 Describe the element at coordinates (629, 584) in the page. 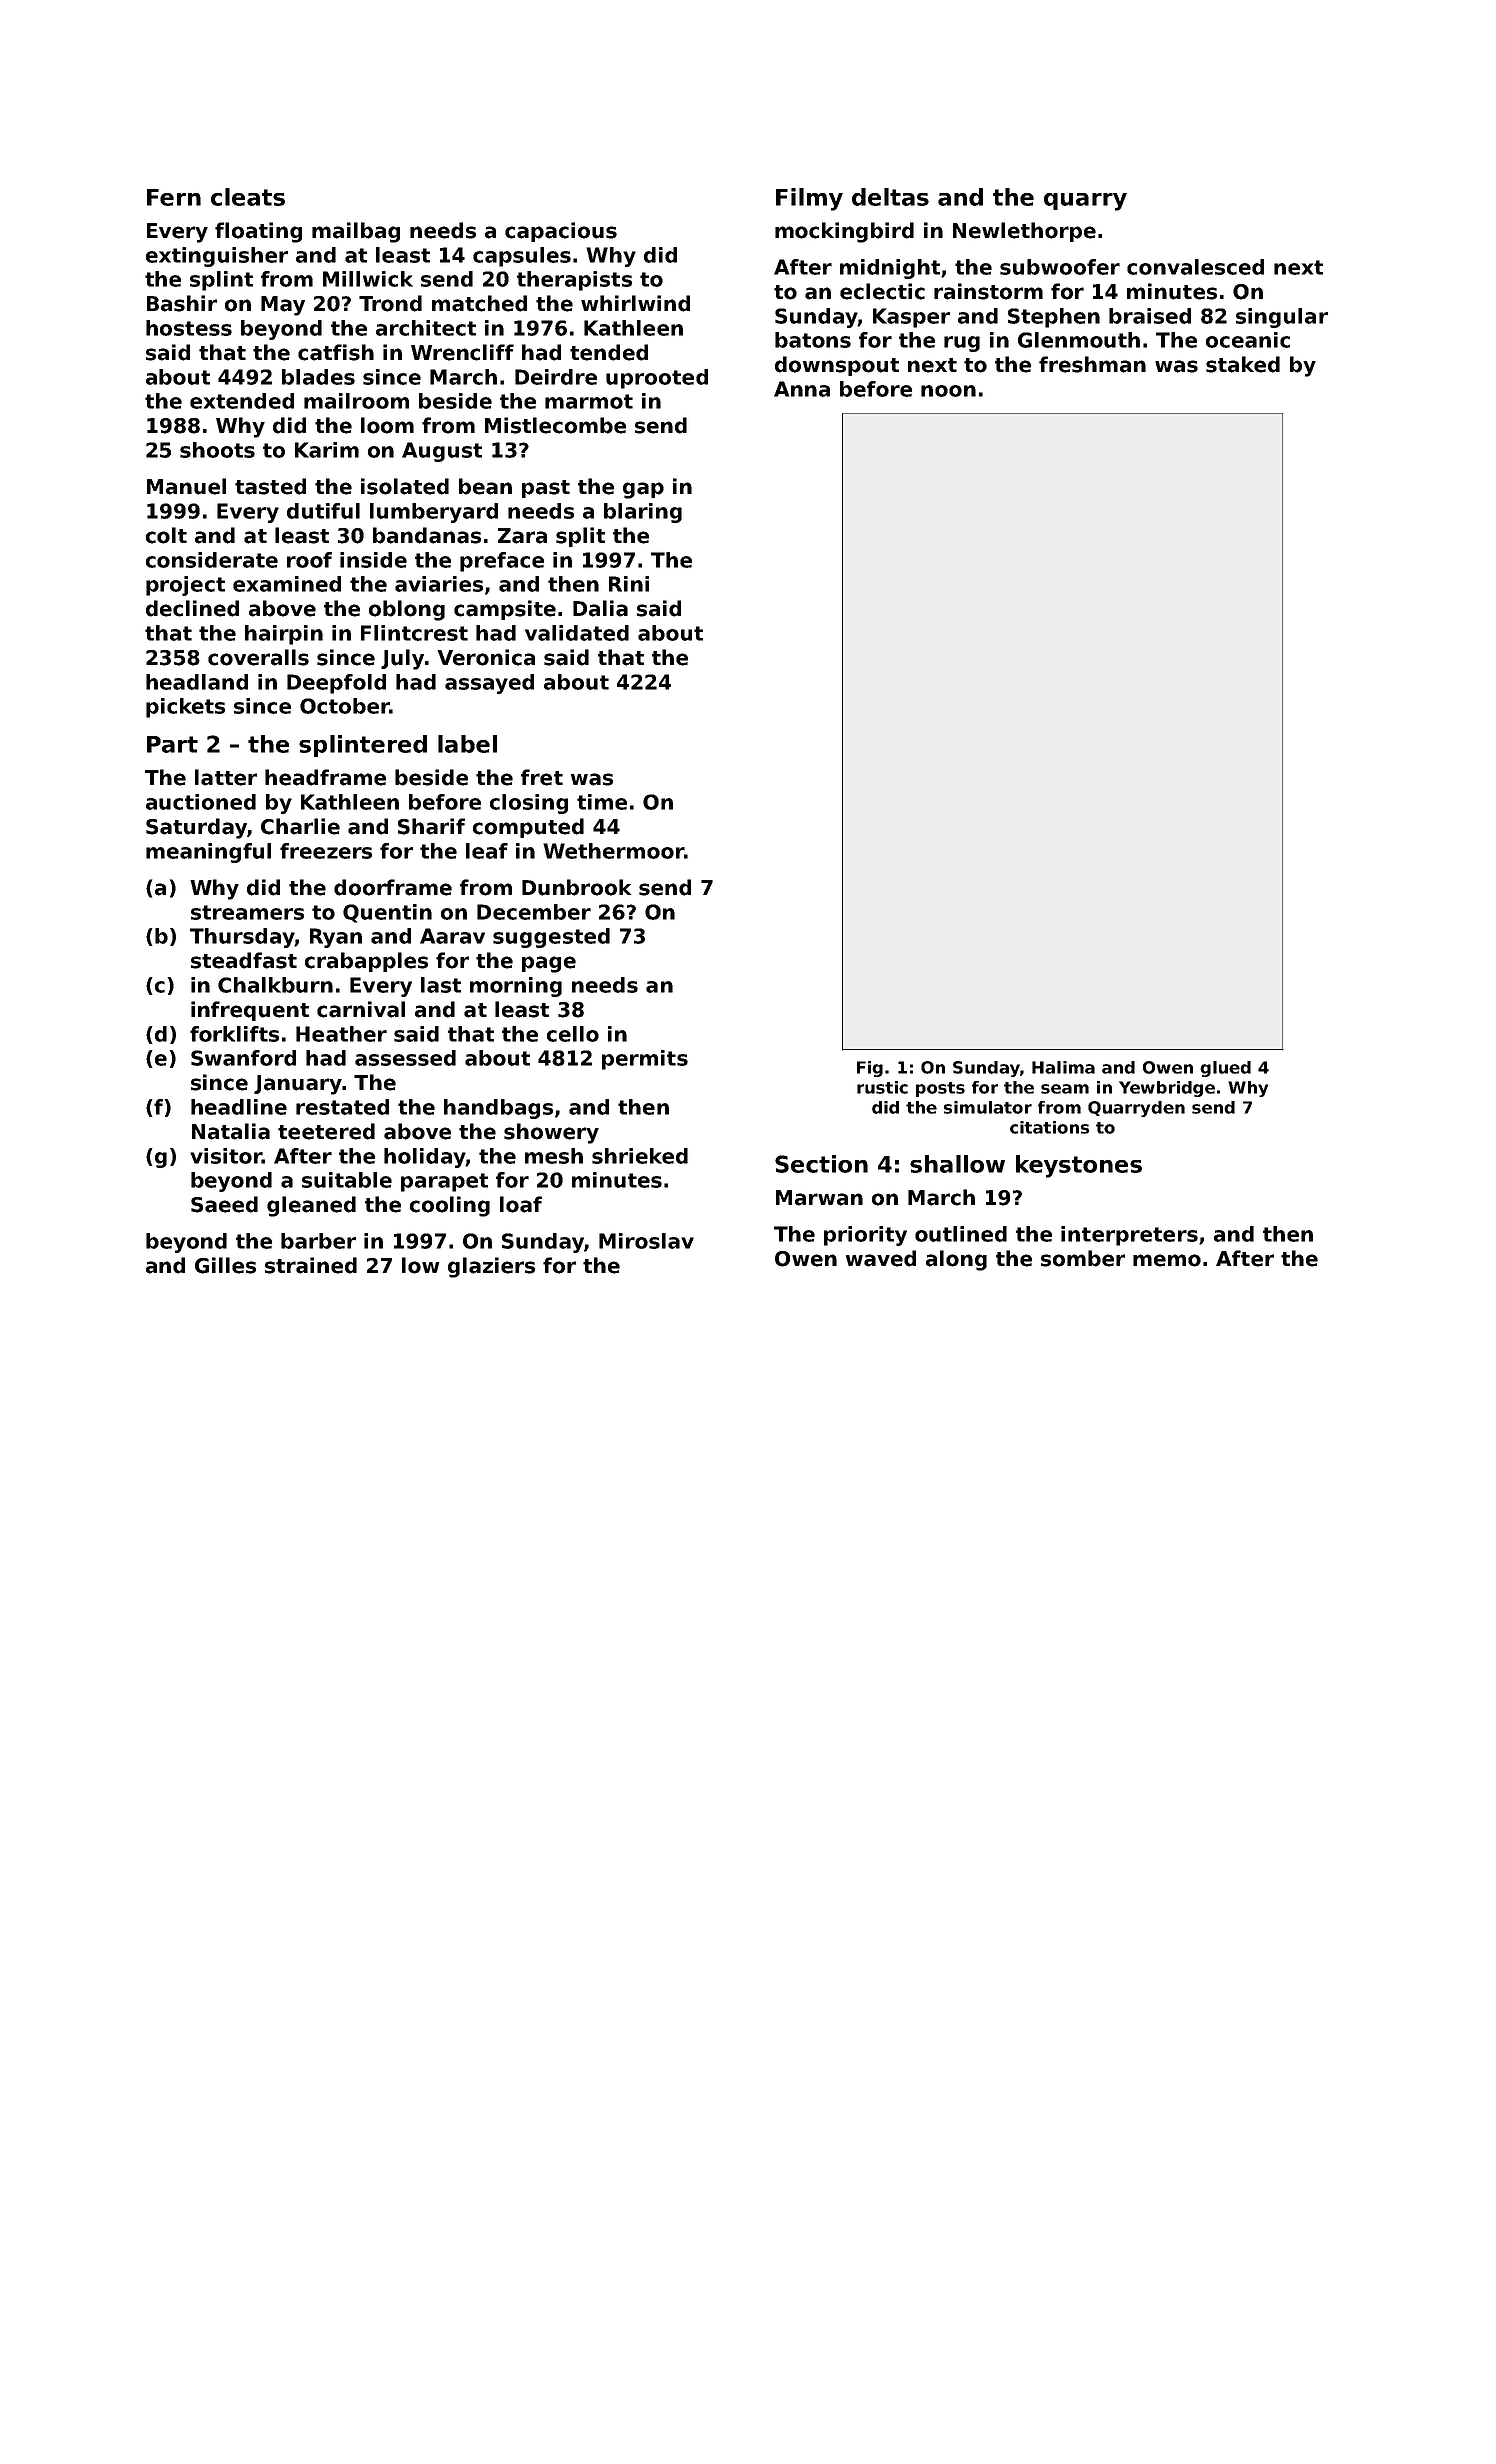

I see `Rini` at that location.
